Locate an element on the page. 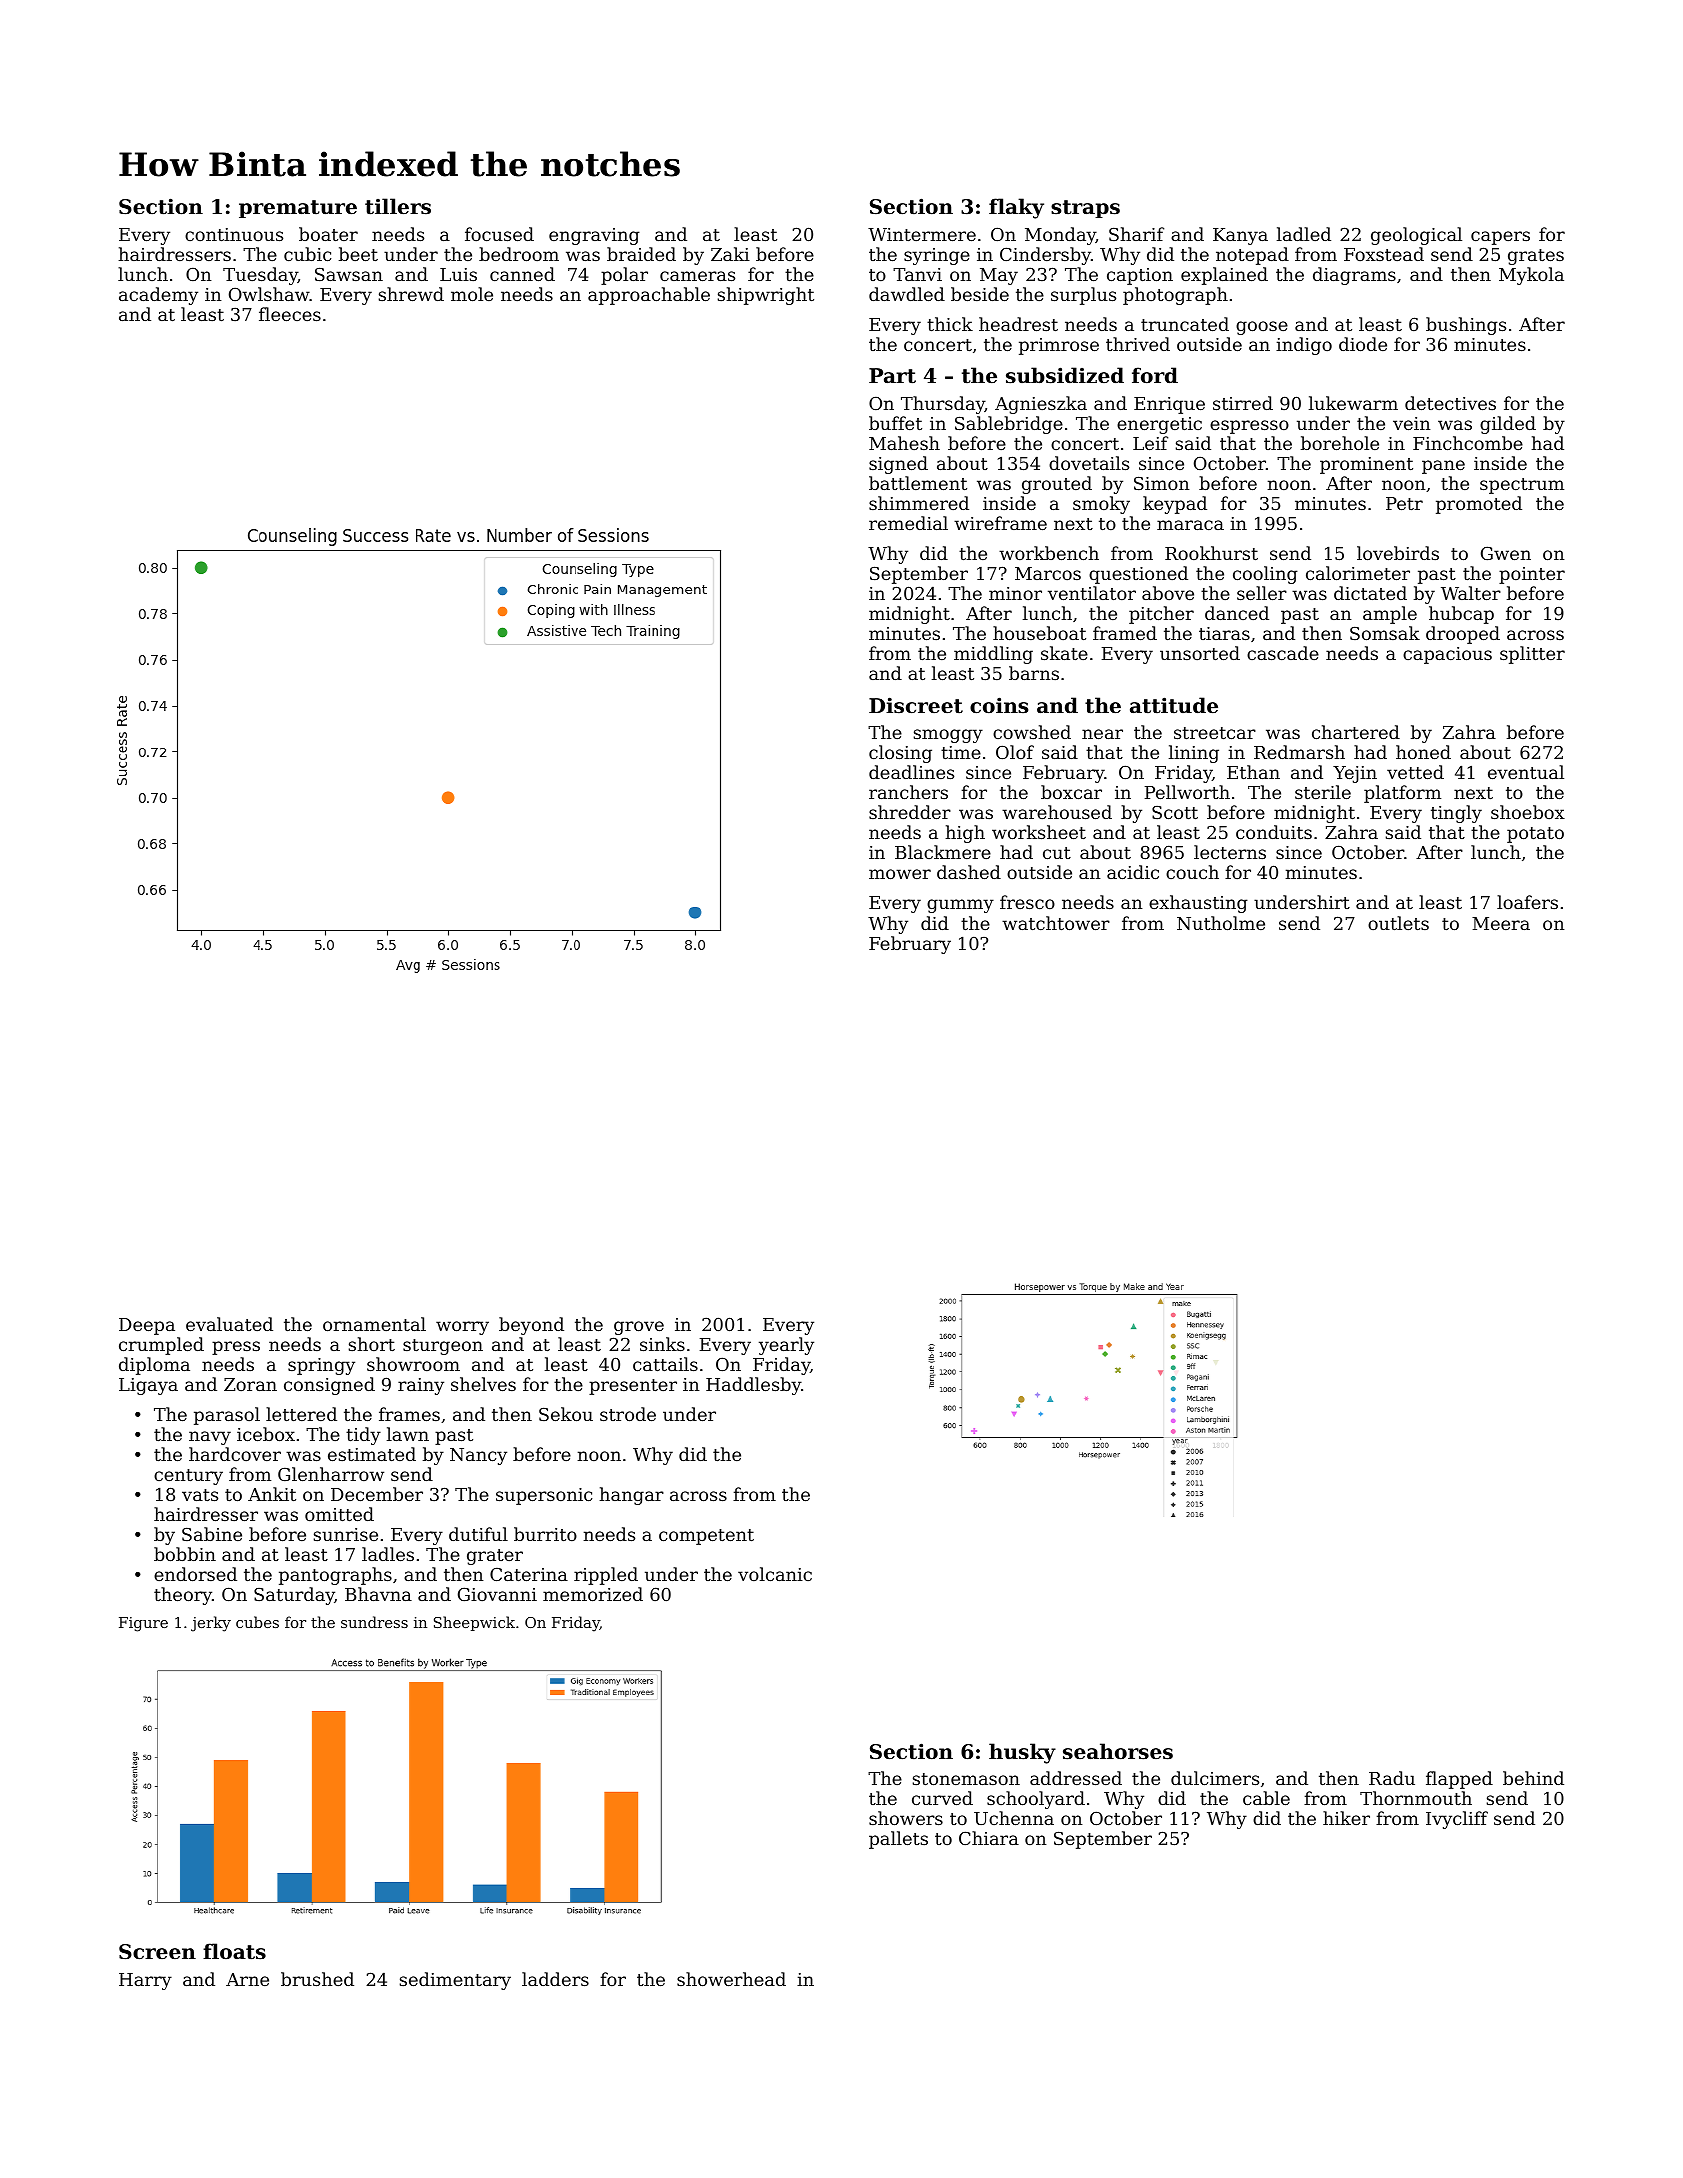 Image resolution: width=1683 pixels, height=2178 pixels. remedial is located at coordinates (908, 523).
